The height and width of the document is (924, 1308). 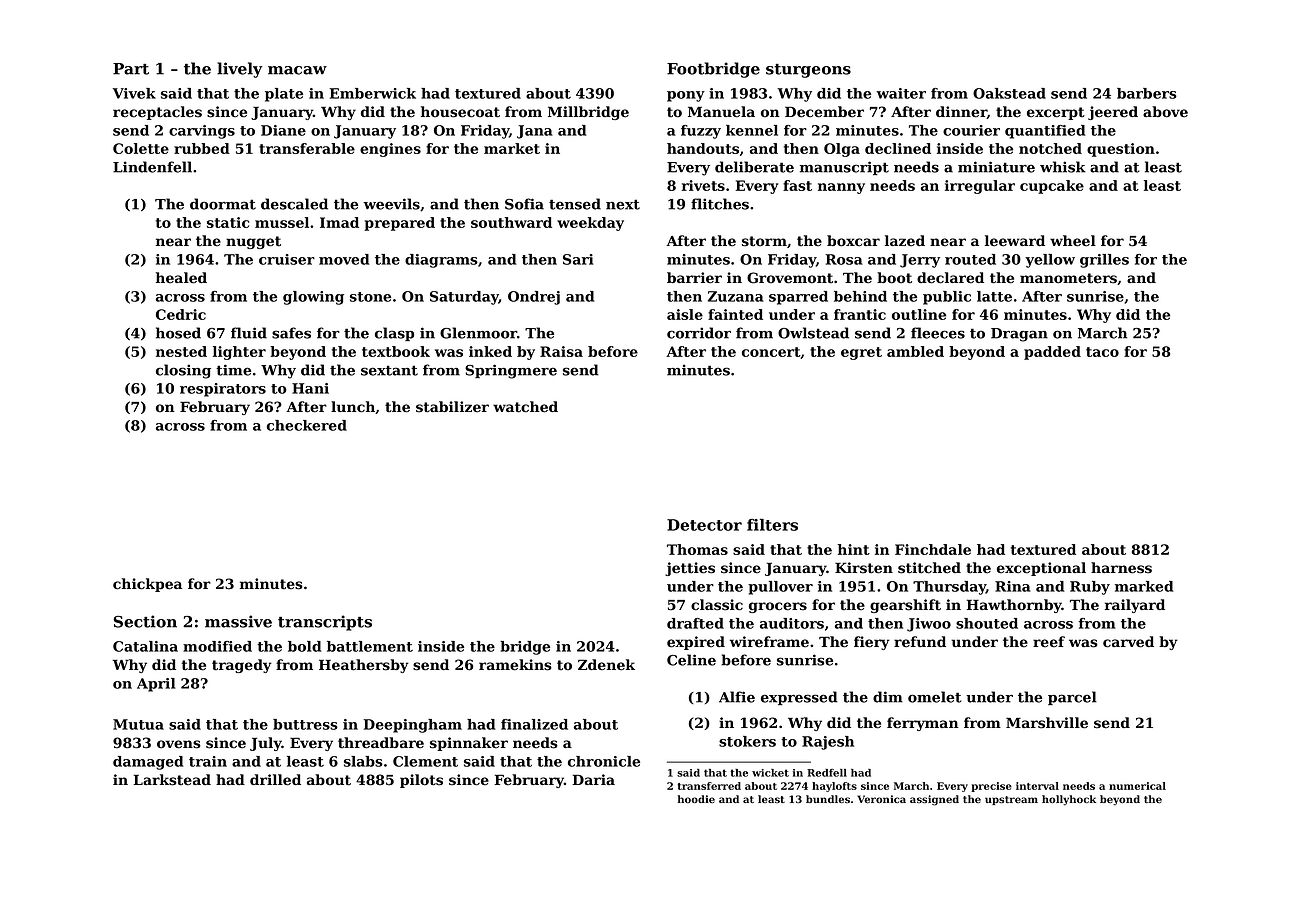 What do you see at coordinates (695, 623) in the document?
I see `drafted` at bounding box center [695, 623].
